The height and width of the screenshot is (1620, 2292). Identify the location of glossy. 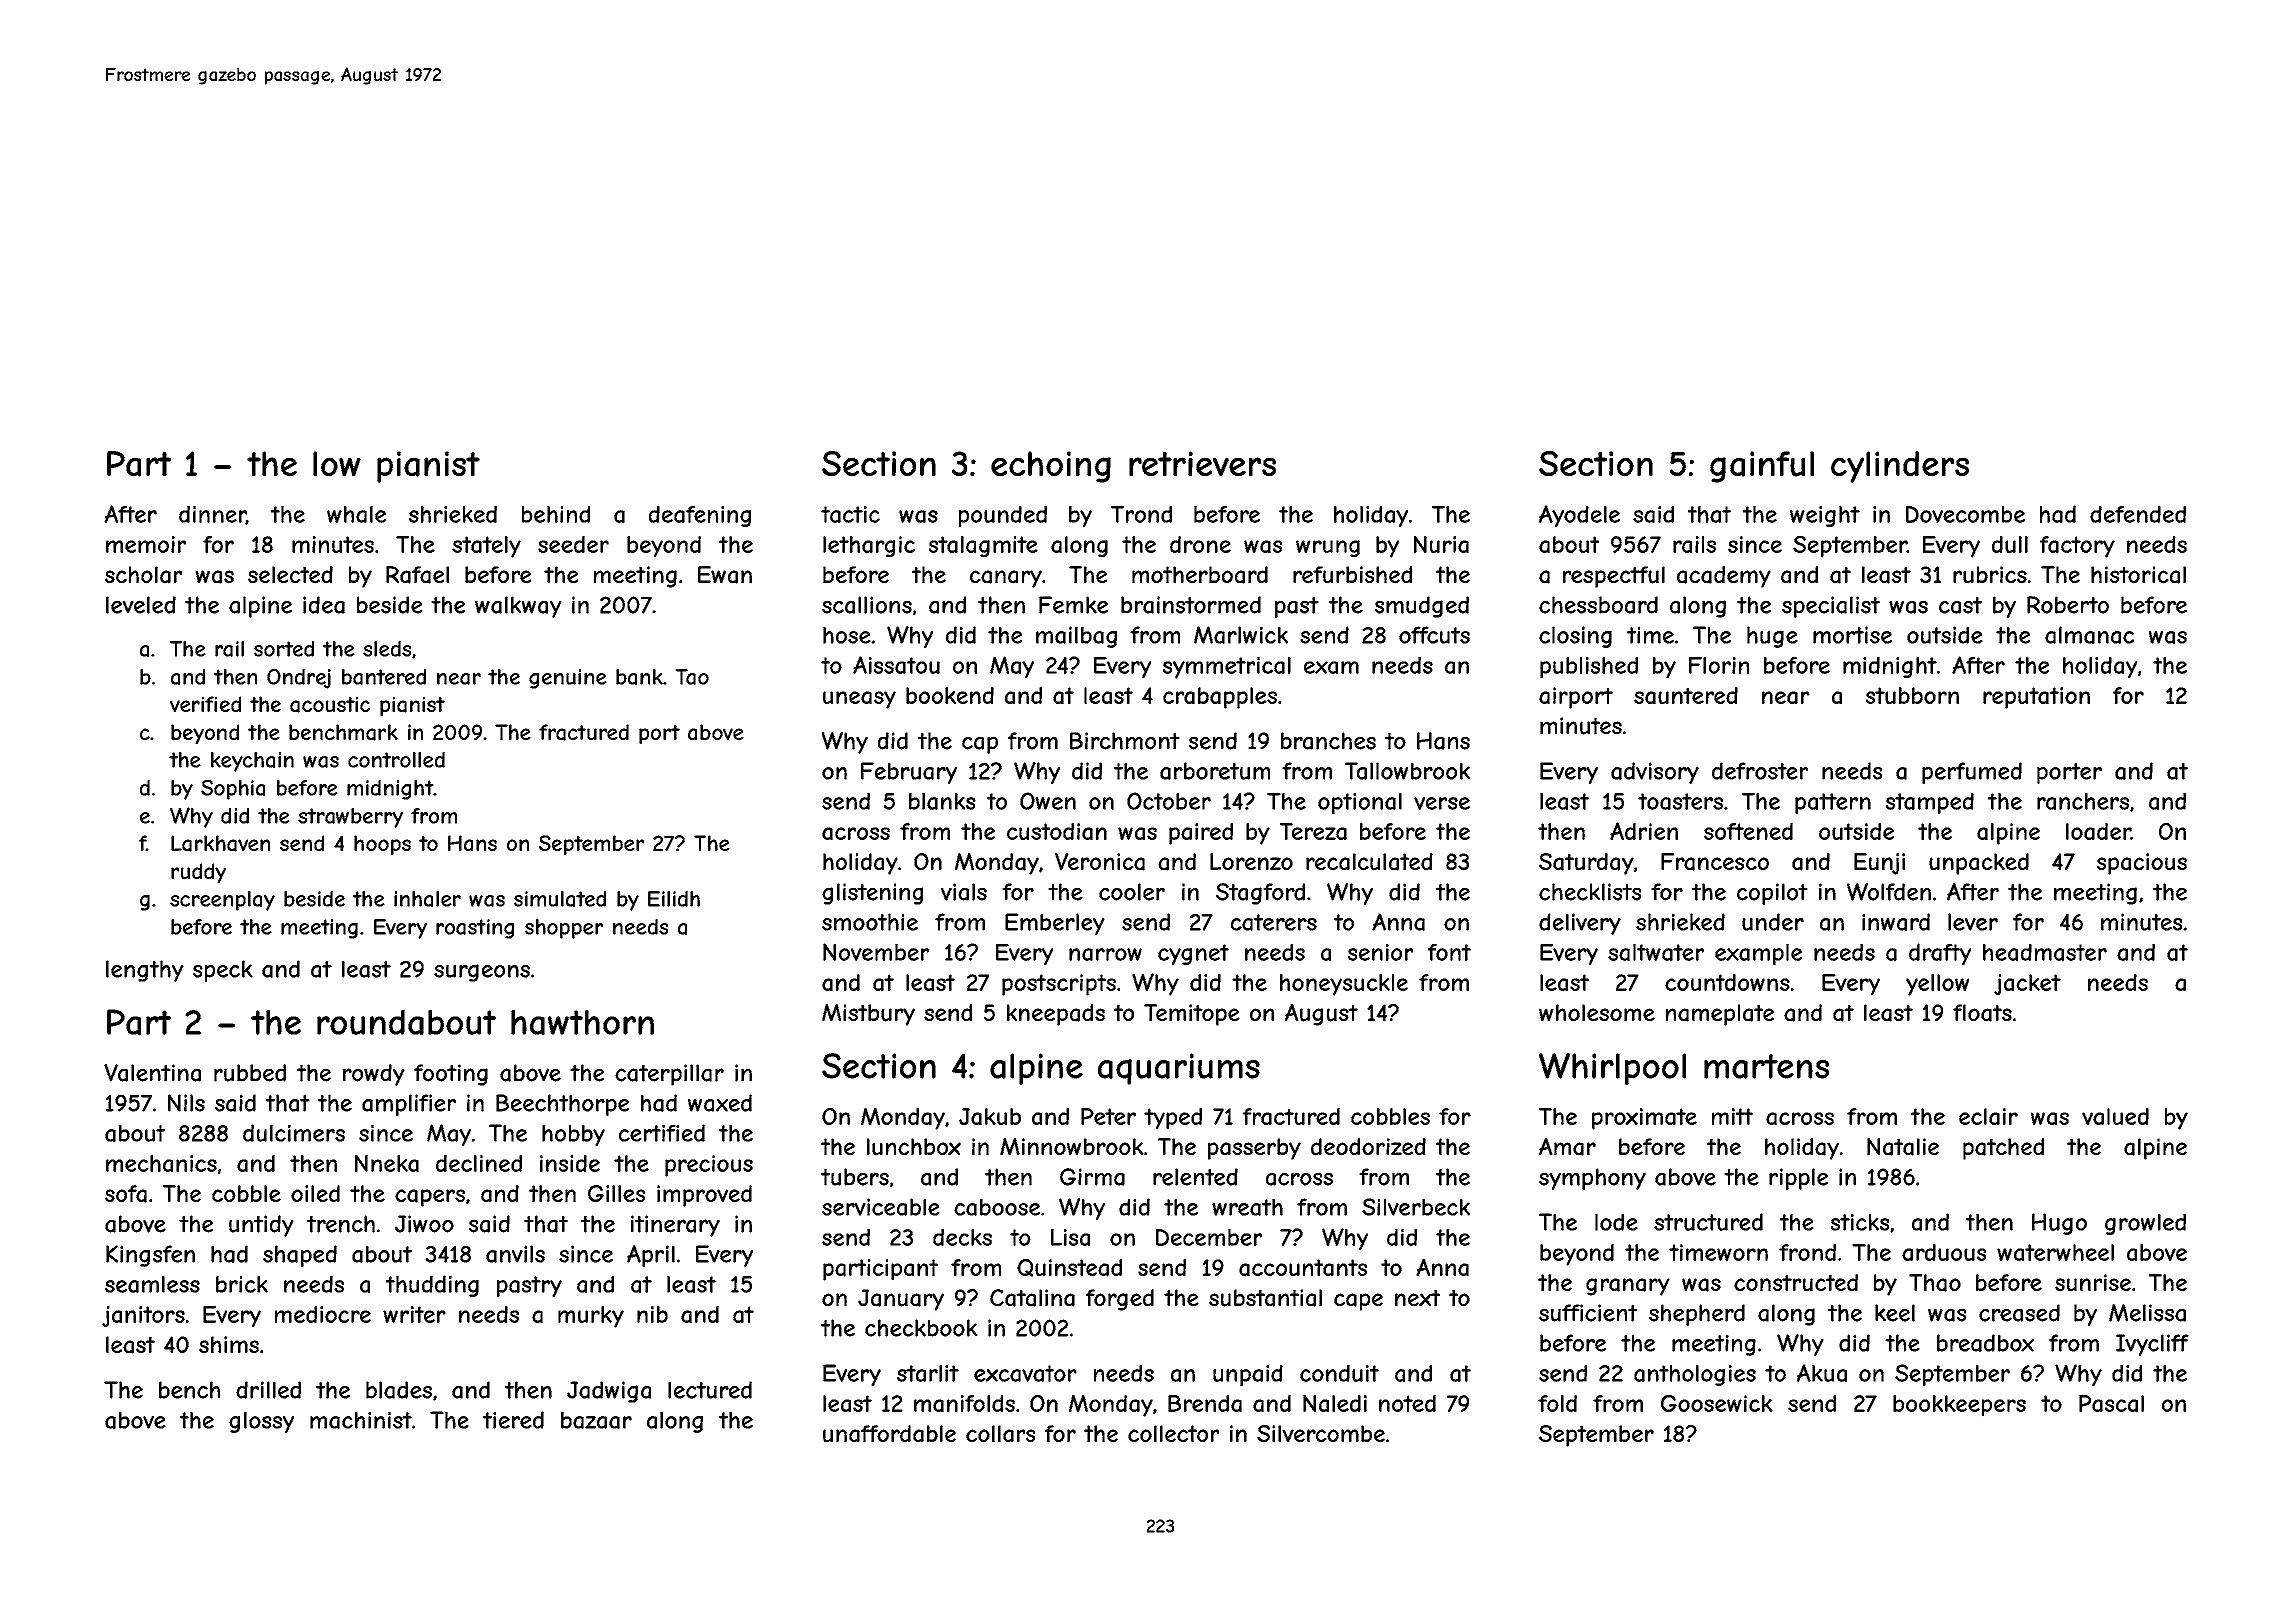
(261, 1422).
